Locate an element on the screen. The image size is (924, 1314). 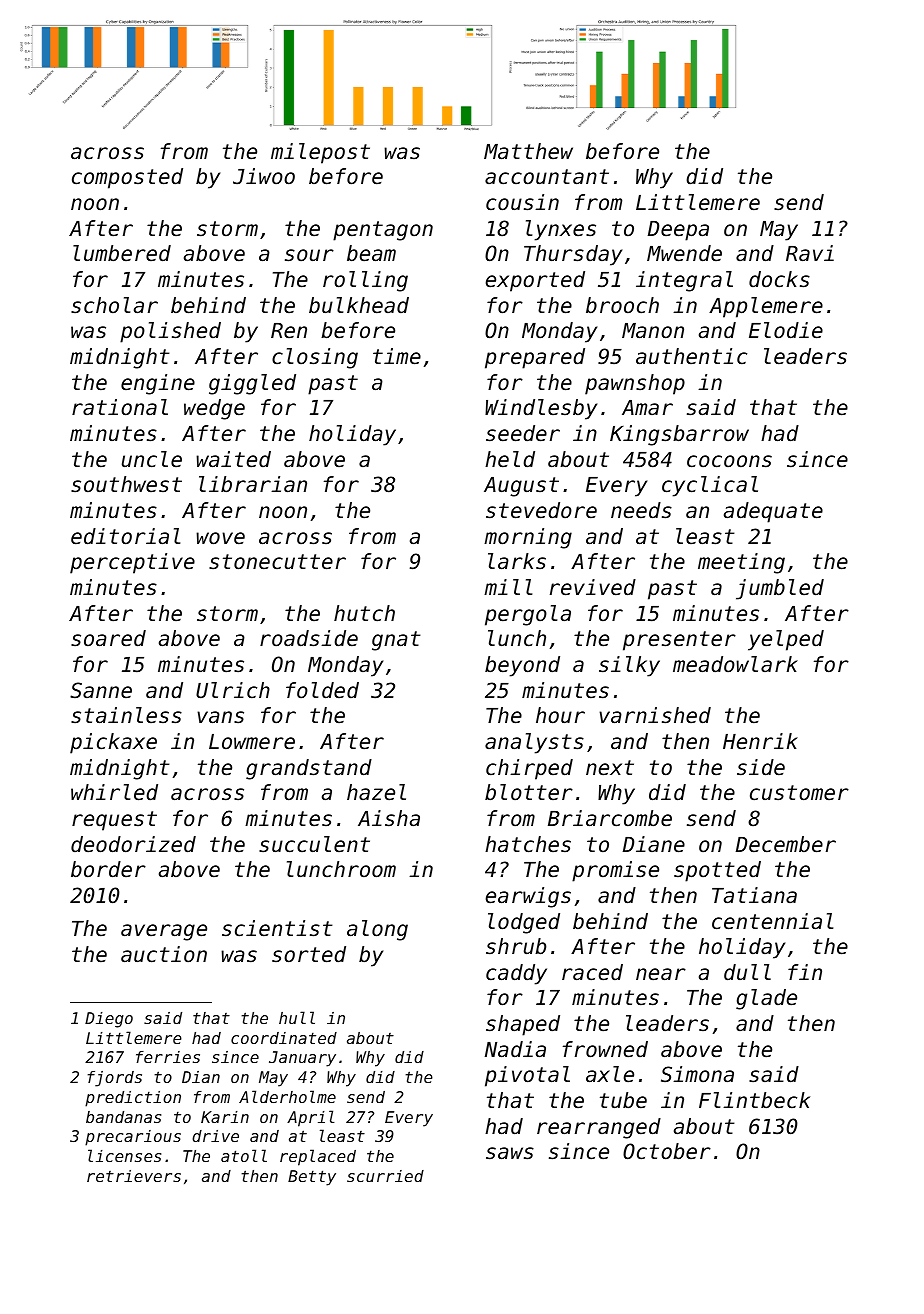
coordinated is located at coordinates (284, 1038).
